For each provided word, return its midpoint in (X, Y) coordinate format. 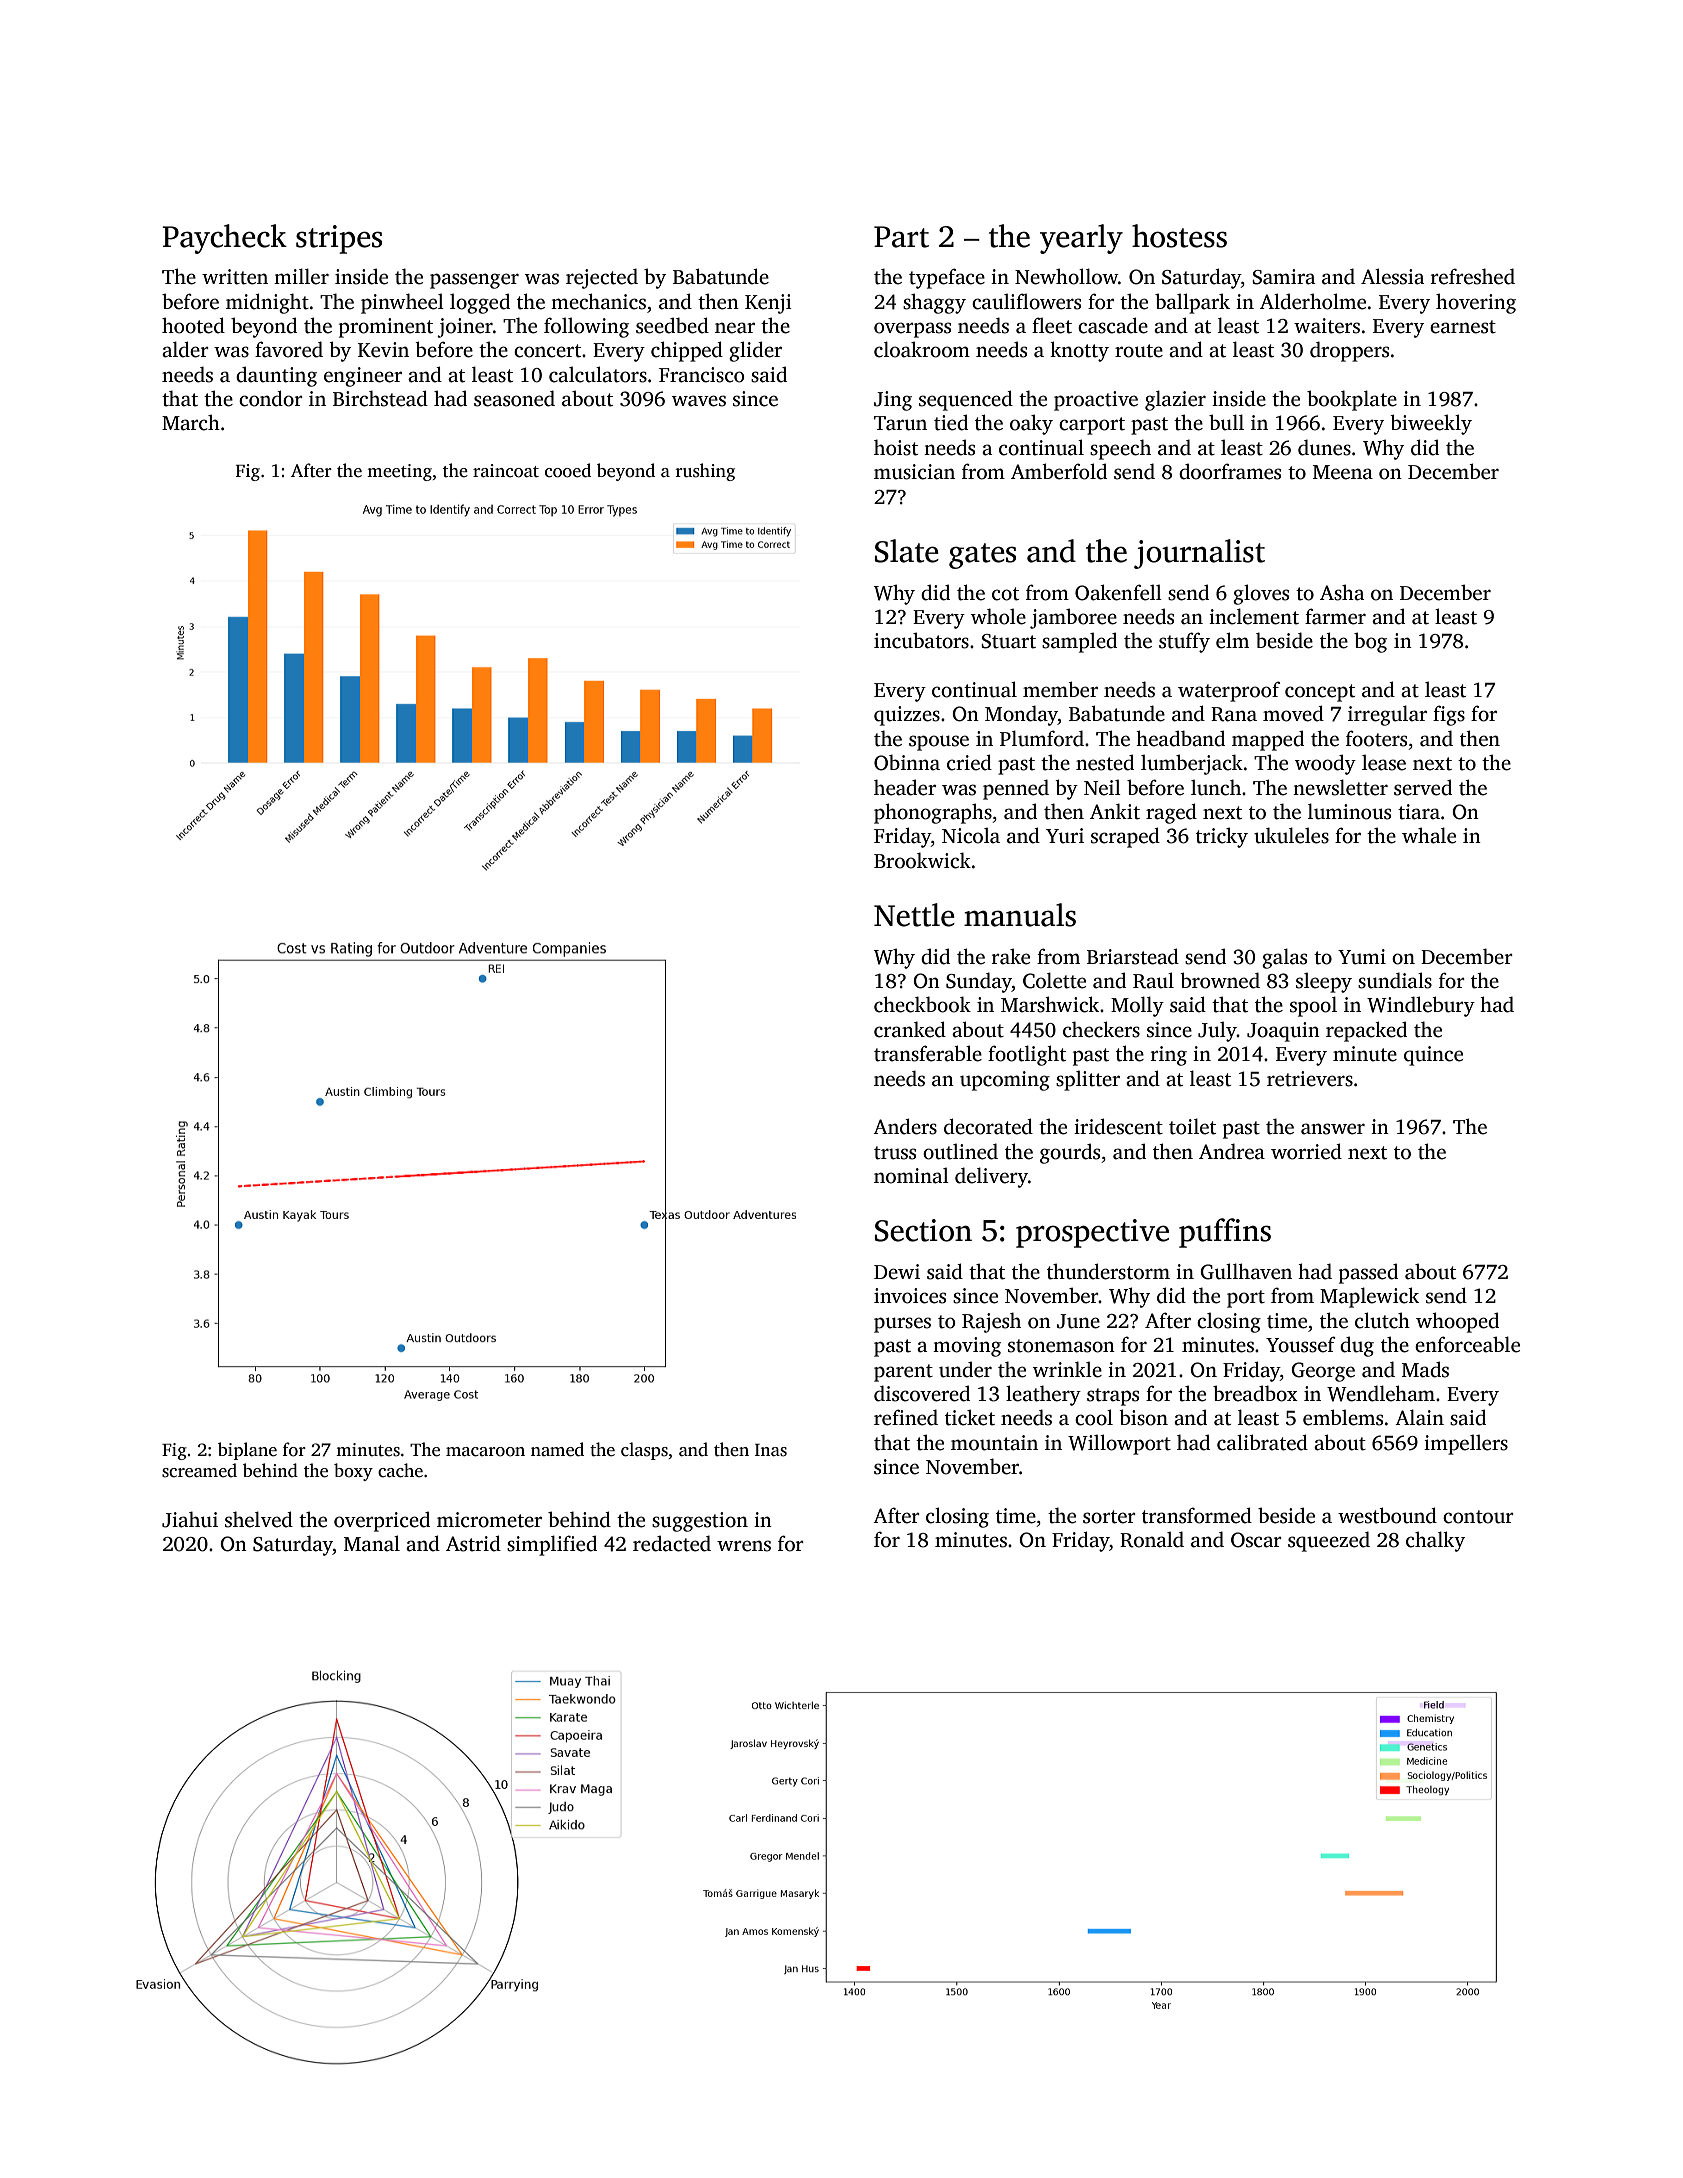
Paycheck (224, 239)
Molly (1137, 1006)
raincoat (506, 471)
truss (895, 1153)
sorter (1109, 1517)
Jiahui (190, 1519)
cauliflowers (1026, 301)
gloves (1261, 594)
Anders (905, 1126)
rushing (705, 472)
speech (1120, 449)
